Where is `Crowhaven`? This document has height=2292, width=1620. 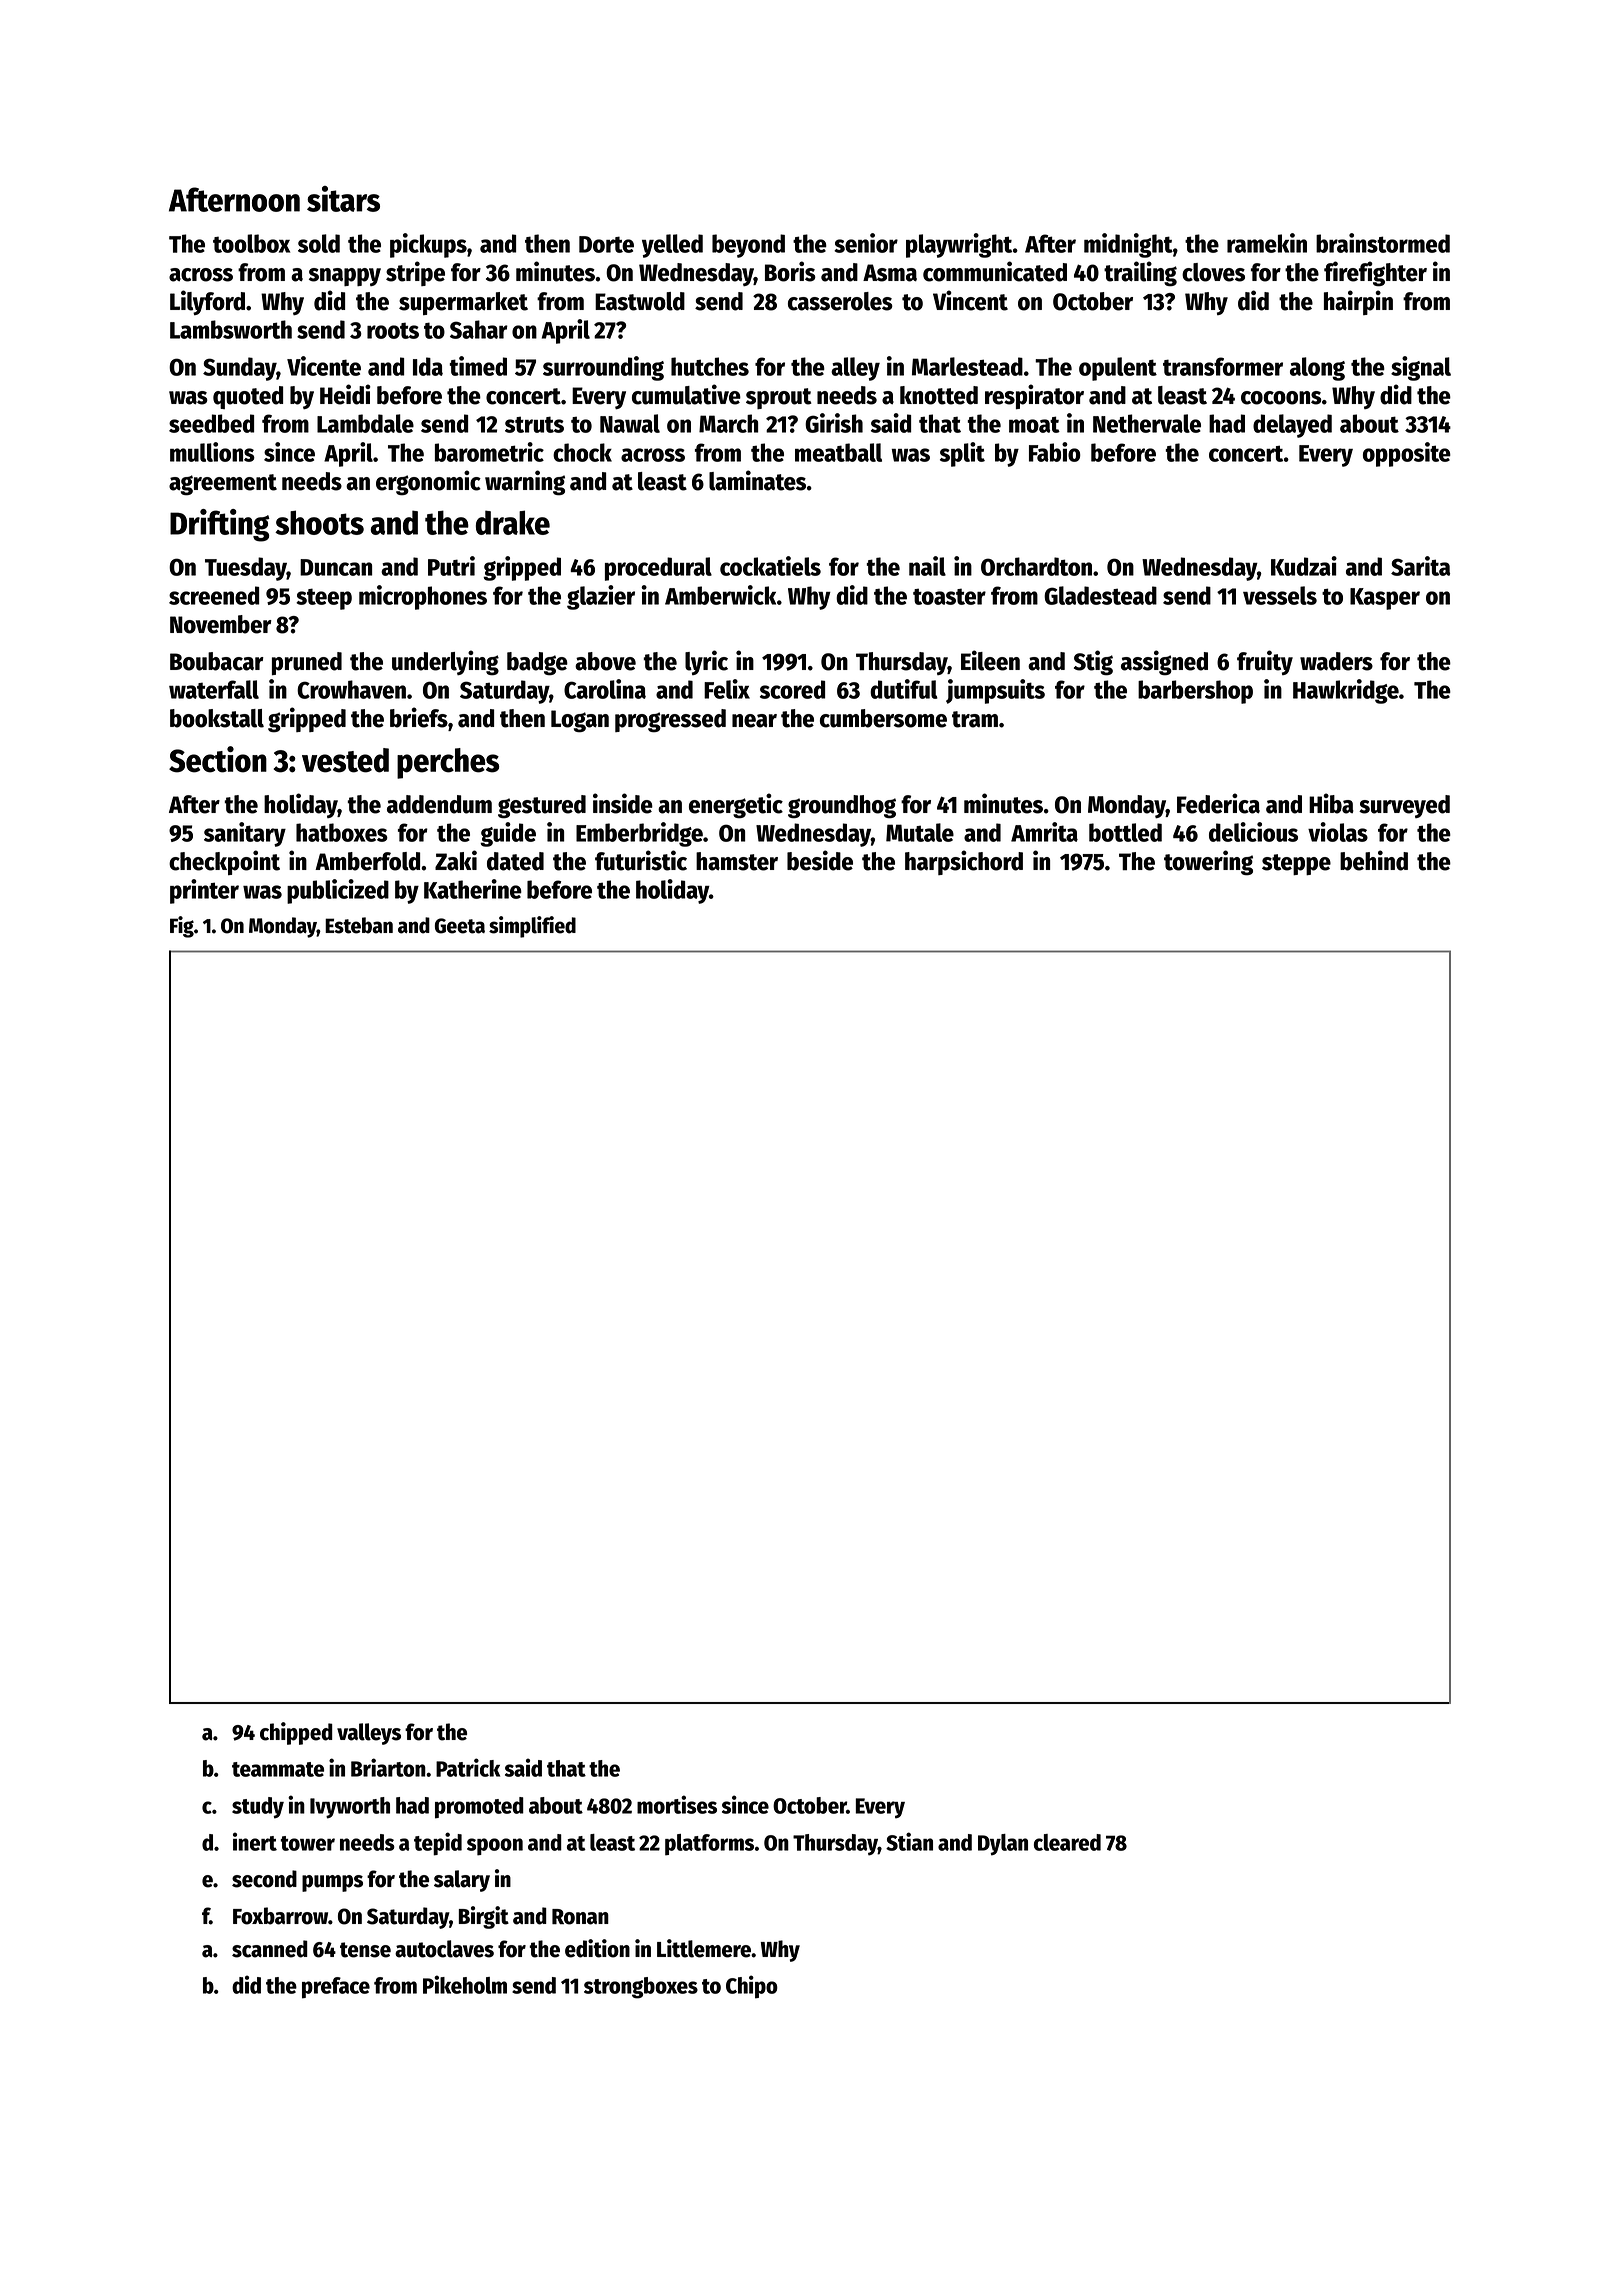 Crowhaven is located at coordinates (351, 689).
